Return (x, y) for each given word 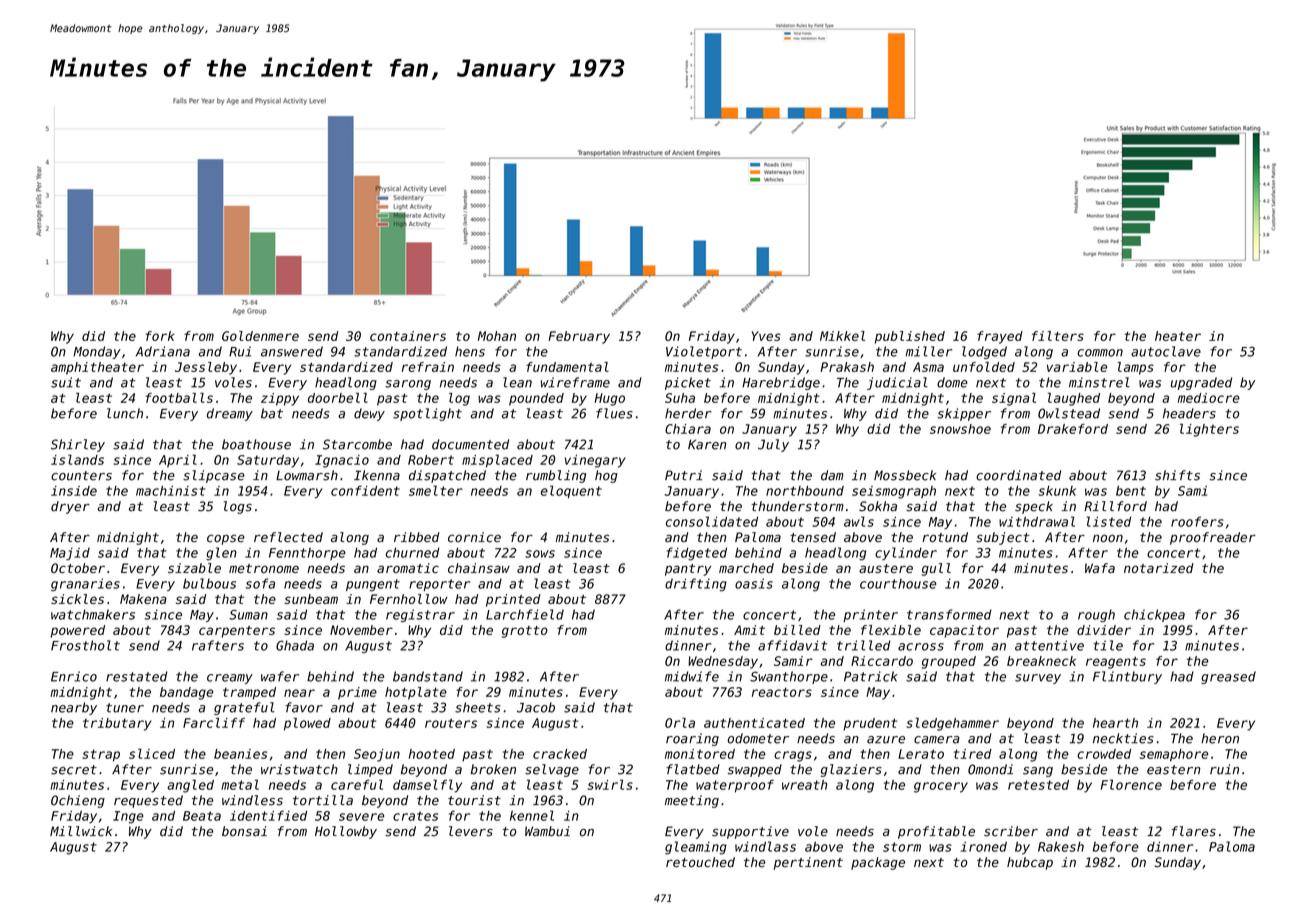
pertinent (808, 863)
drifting (696, 585)
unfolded (984, 367)
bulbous (209, 583)
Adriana (163, 351)
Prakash (847, 367)
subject (1003, 538)
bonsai (244, 831)
